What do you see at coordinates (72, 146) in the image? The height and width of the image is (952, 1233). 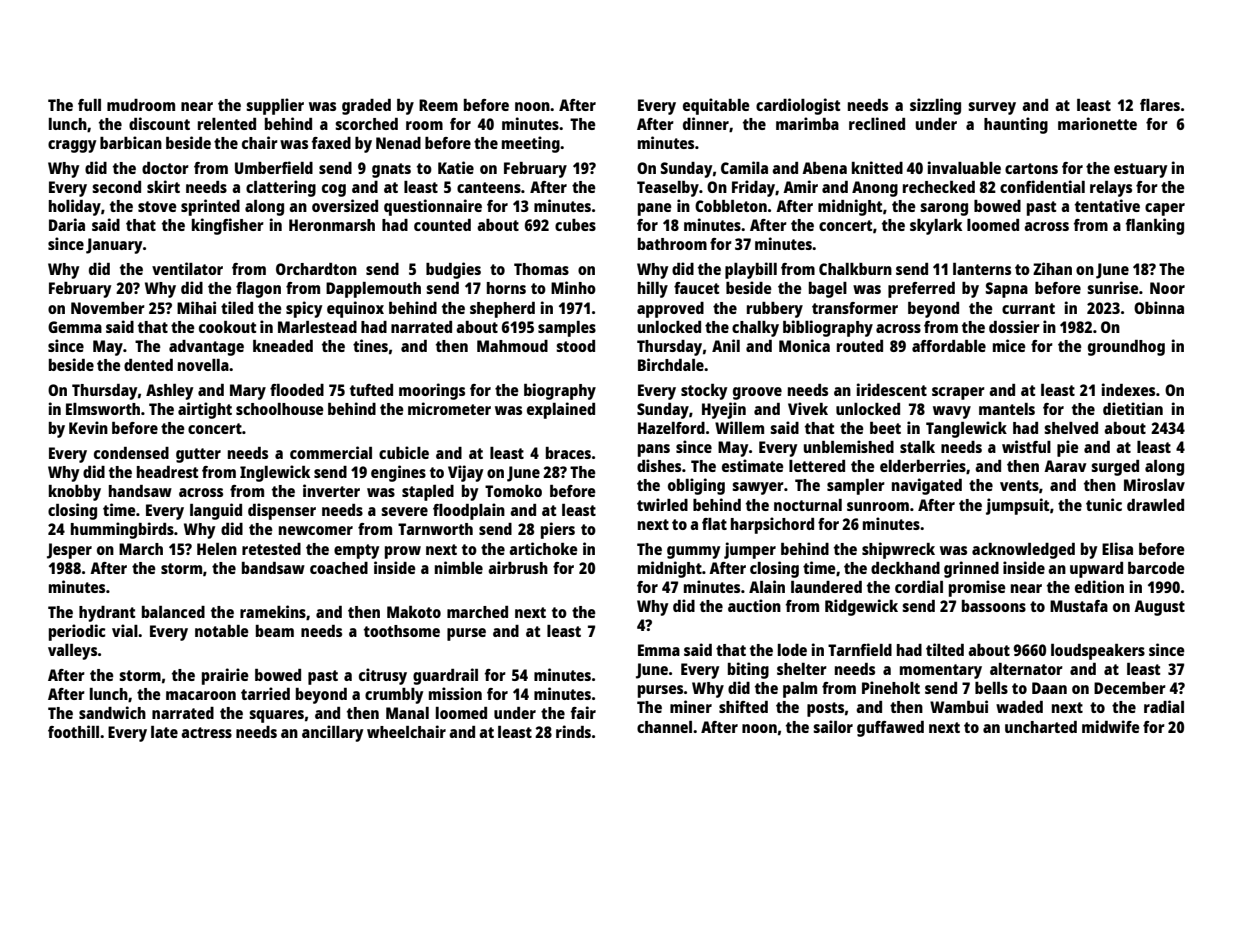 I see `craggy` at bounding box center [72, 146].
